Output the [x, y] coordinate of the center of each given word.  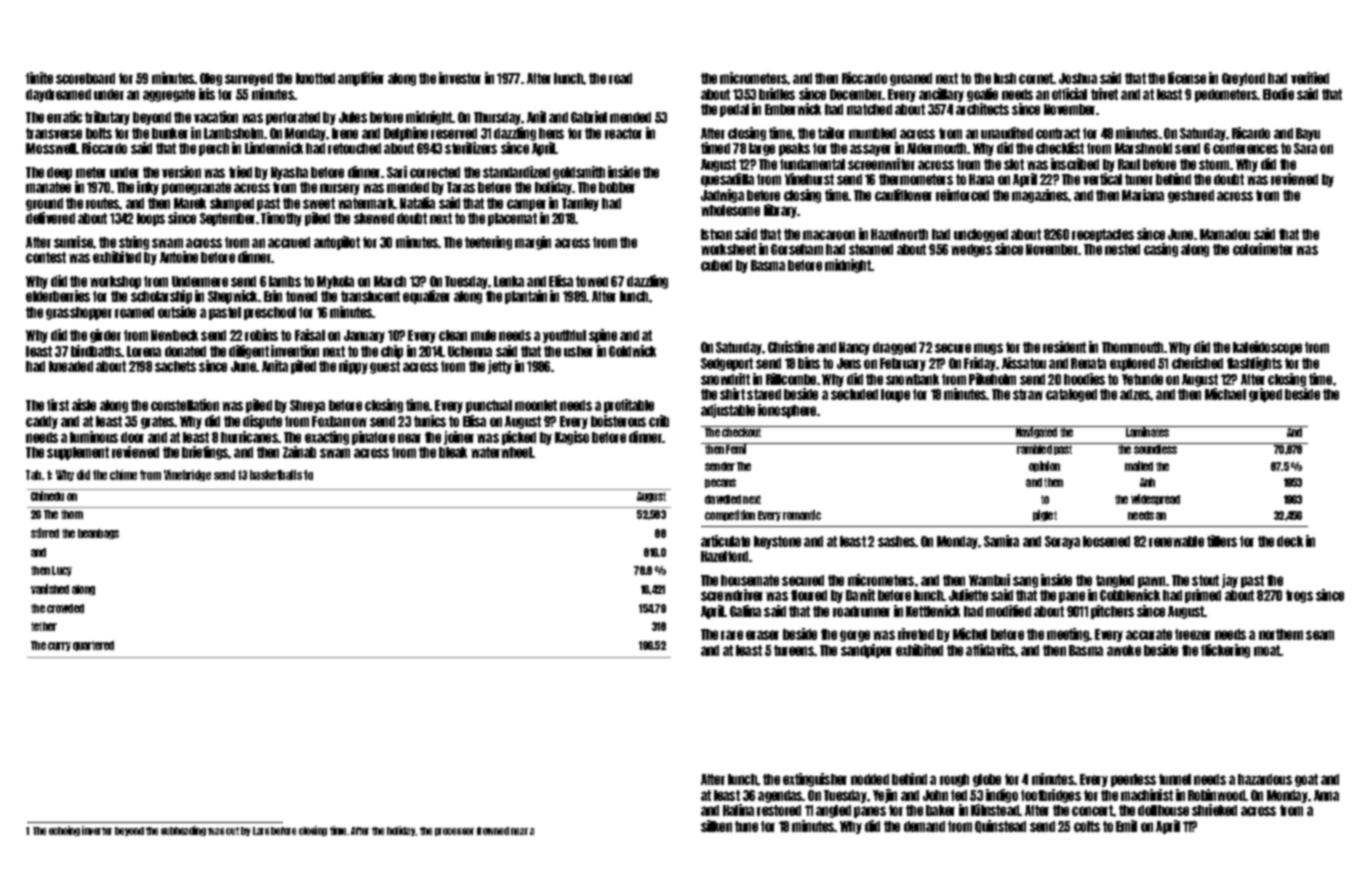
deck [1290, 541]
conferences [1245, 148]
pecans [720, 483]
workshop [115, 282]
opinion [1044, 466]
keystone [777, 542]
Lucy [62, 571]
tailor [831, 133]
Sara [1305, 148]
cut [232, 831]
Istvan [716, 234]
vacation [216, 117]
